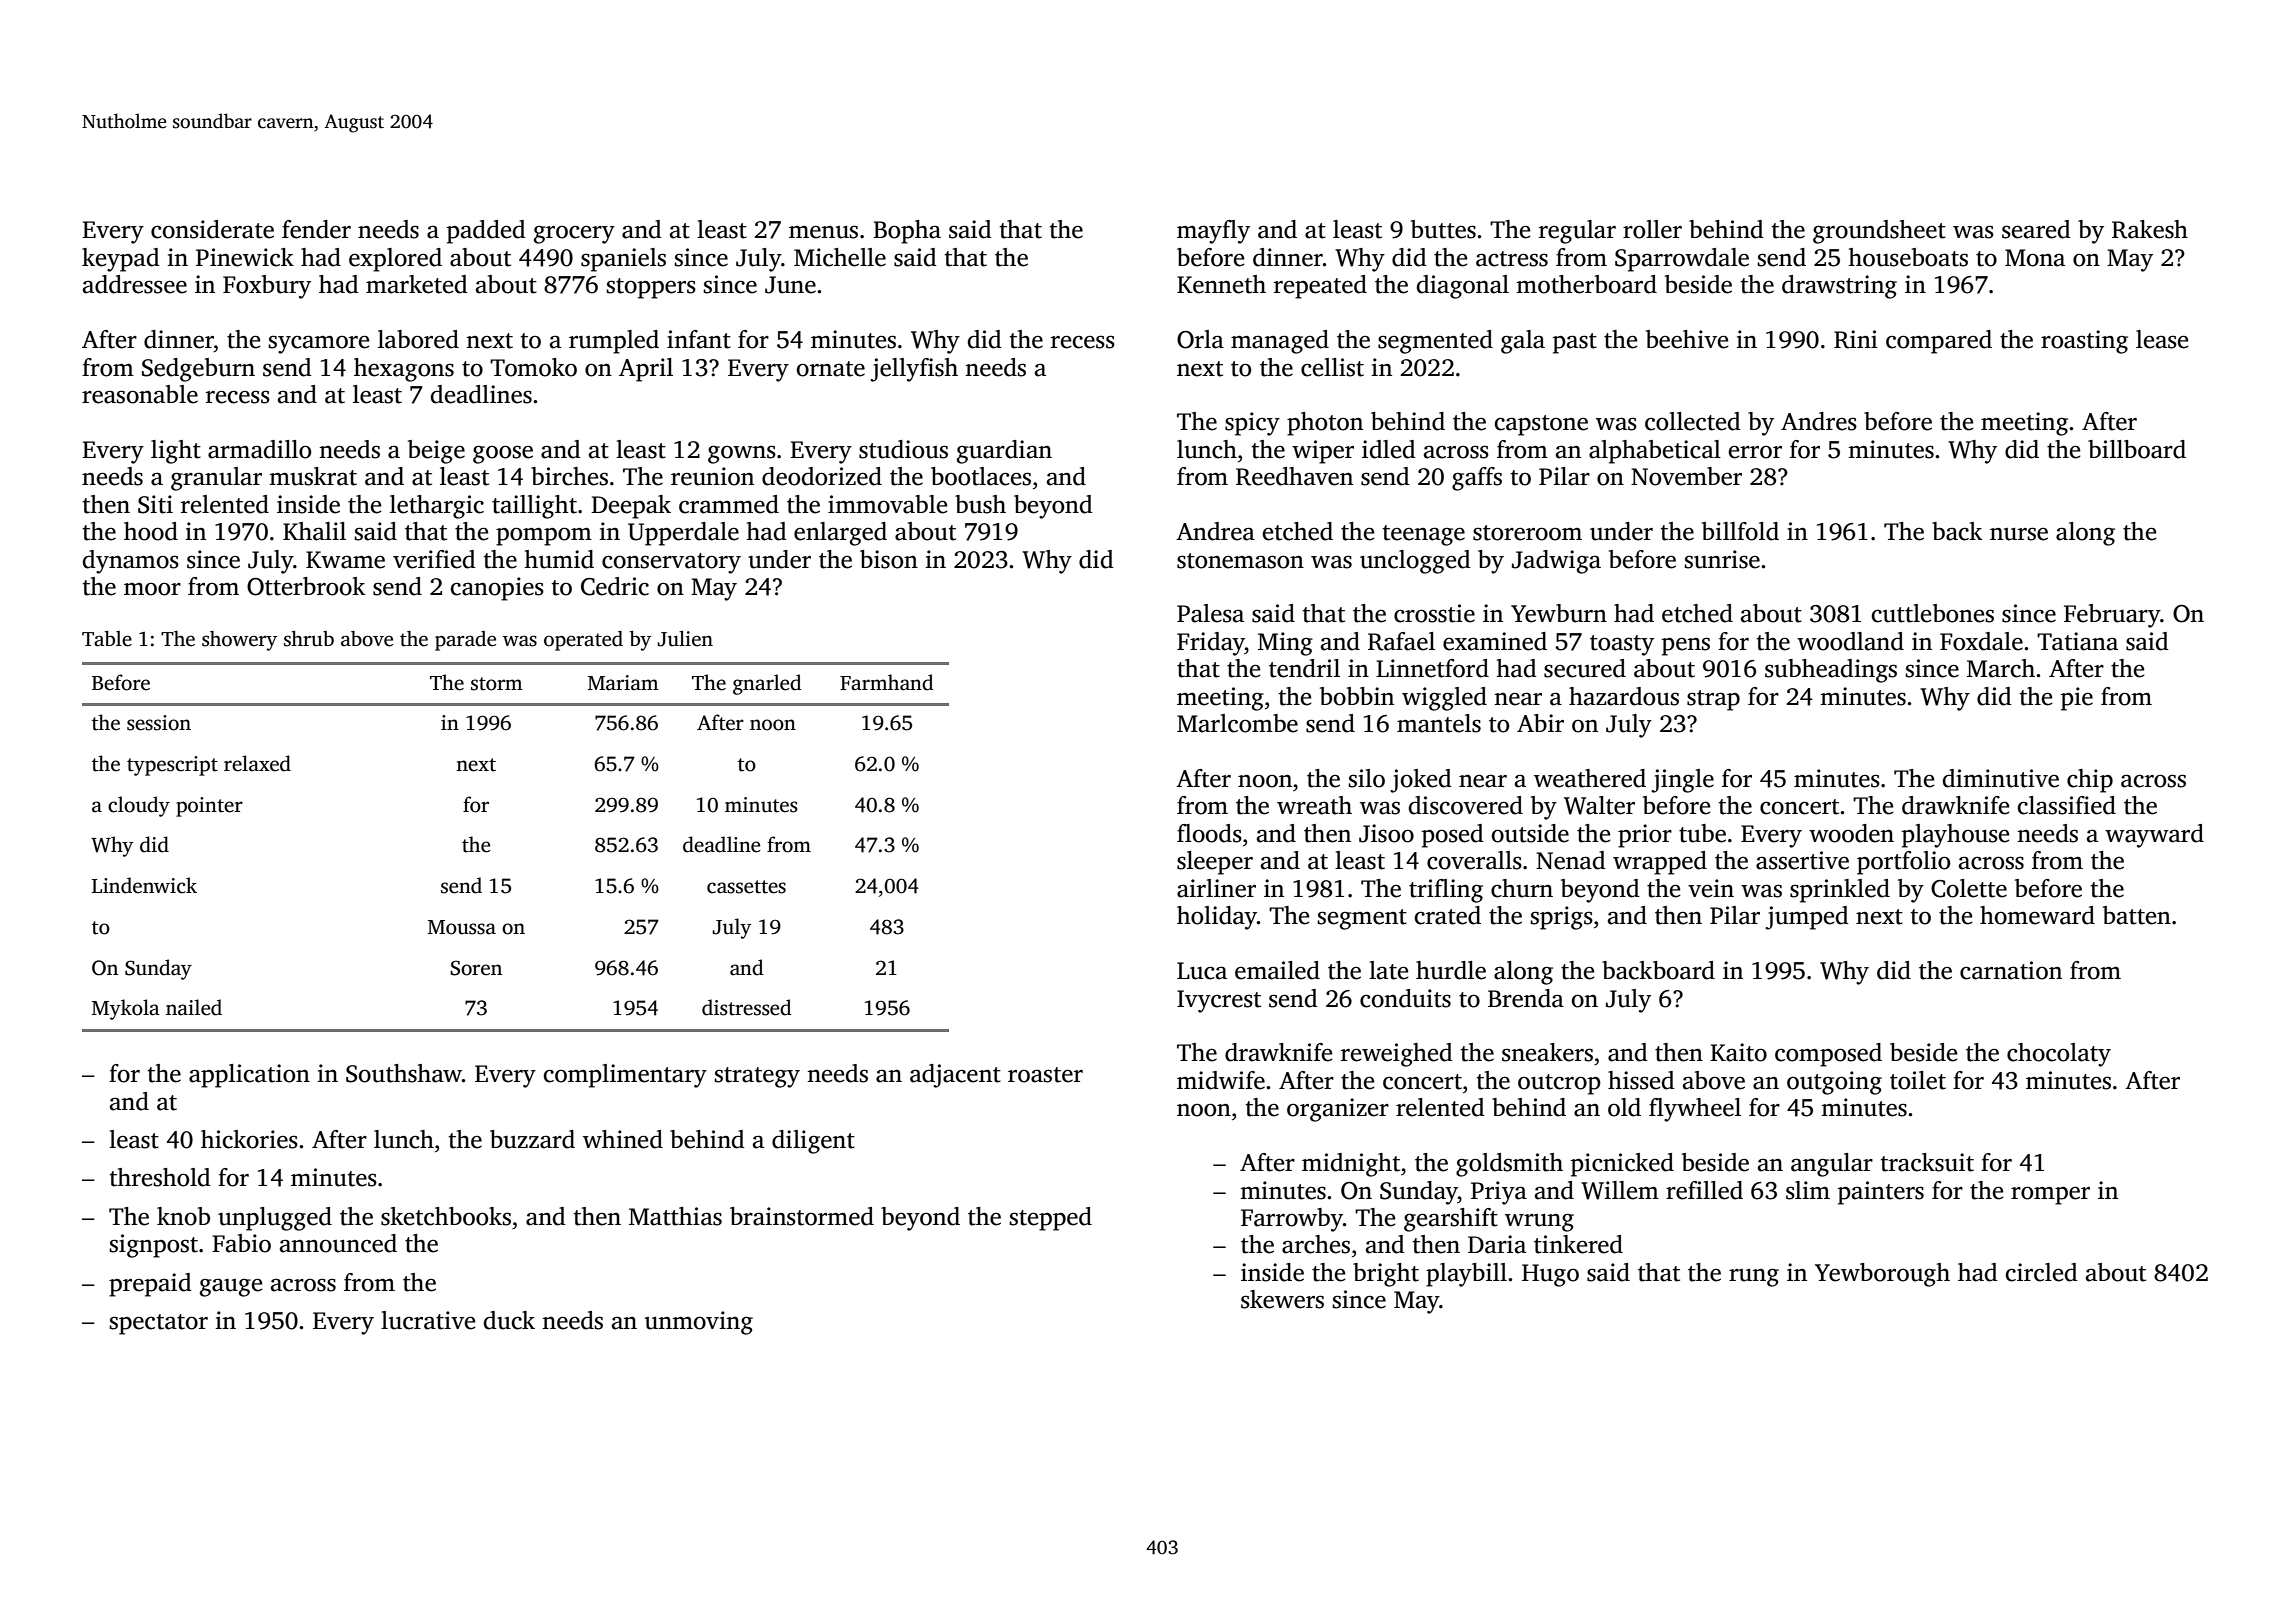 This screenshot has width=2292, height=1620. Describe the element at coordinates (1294, 476) in the screenshot. I see `Reedhaven` at that location.
